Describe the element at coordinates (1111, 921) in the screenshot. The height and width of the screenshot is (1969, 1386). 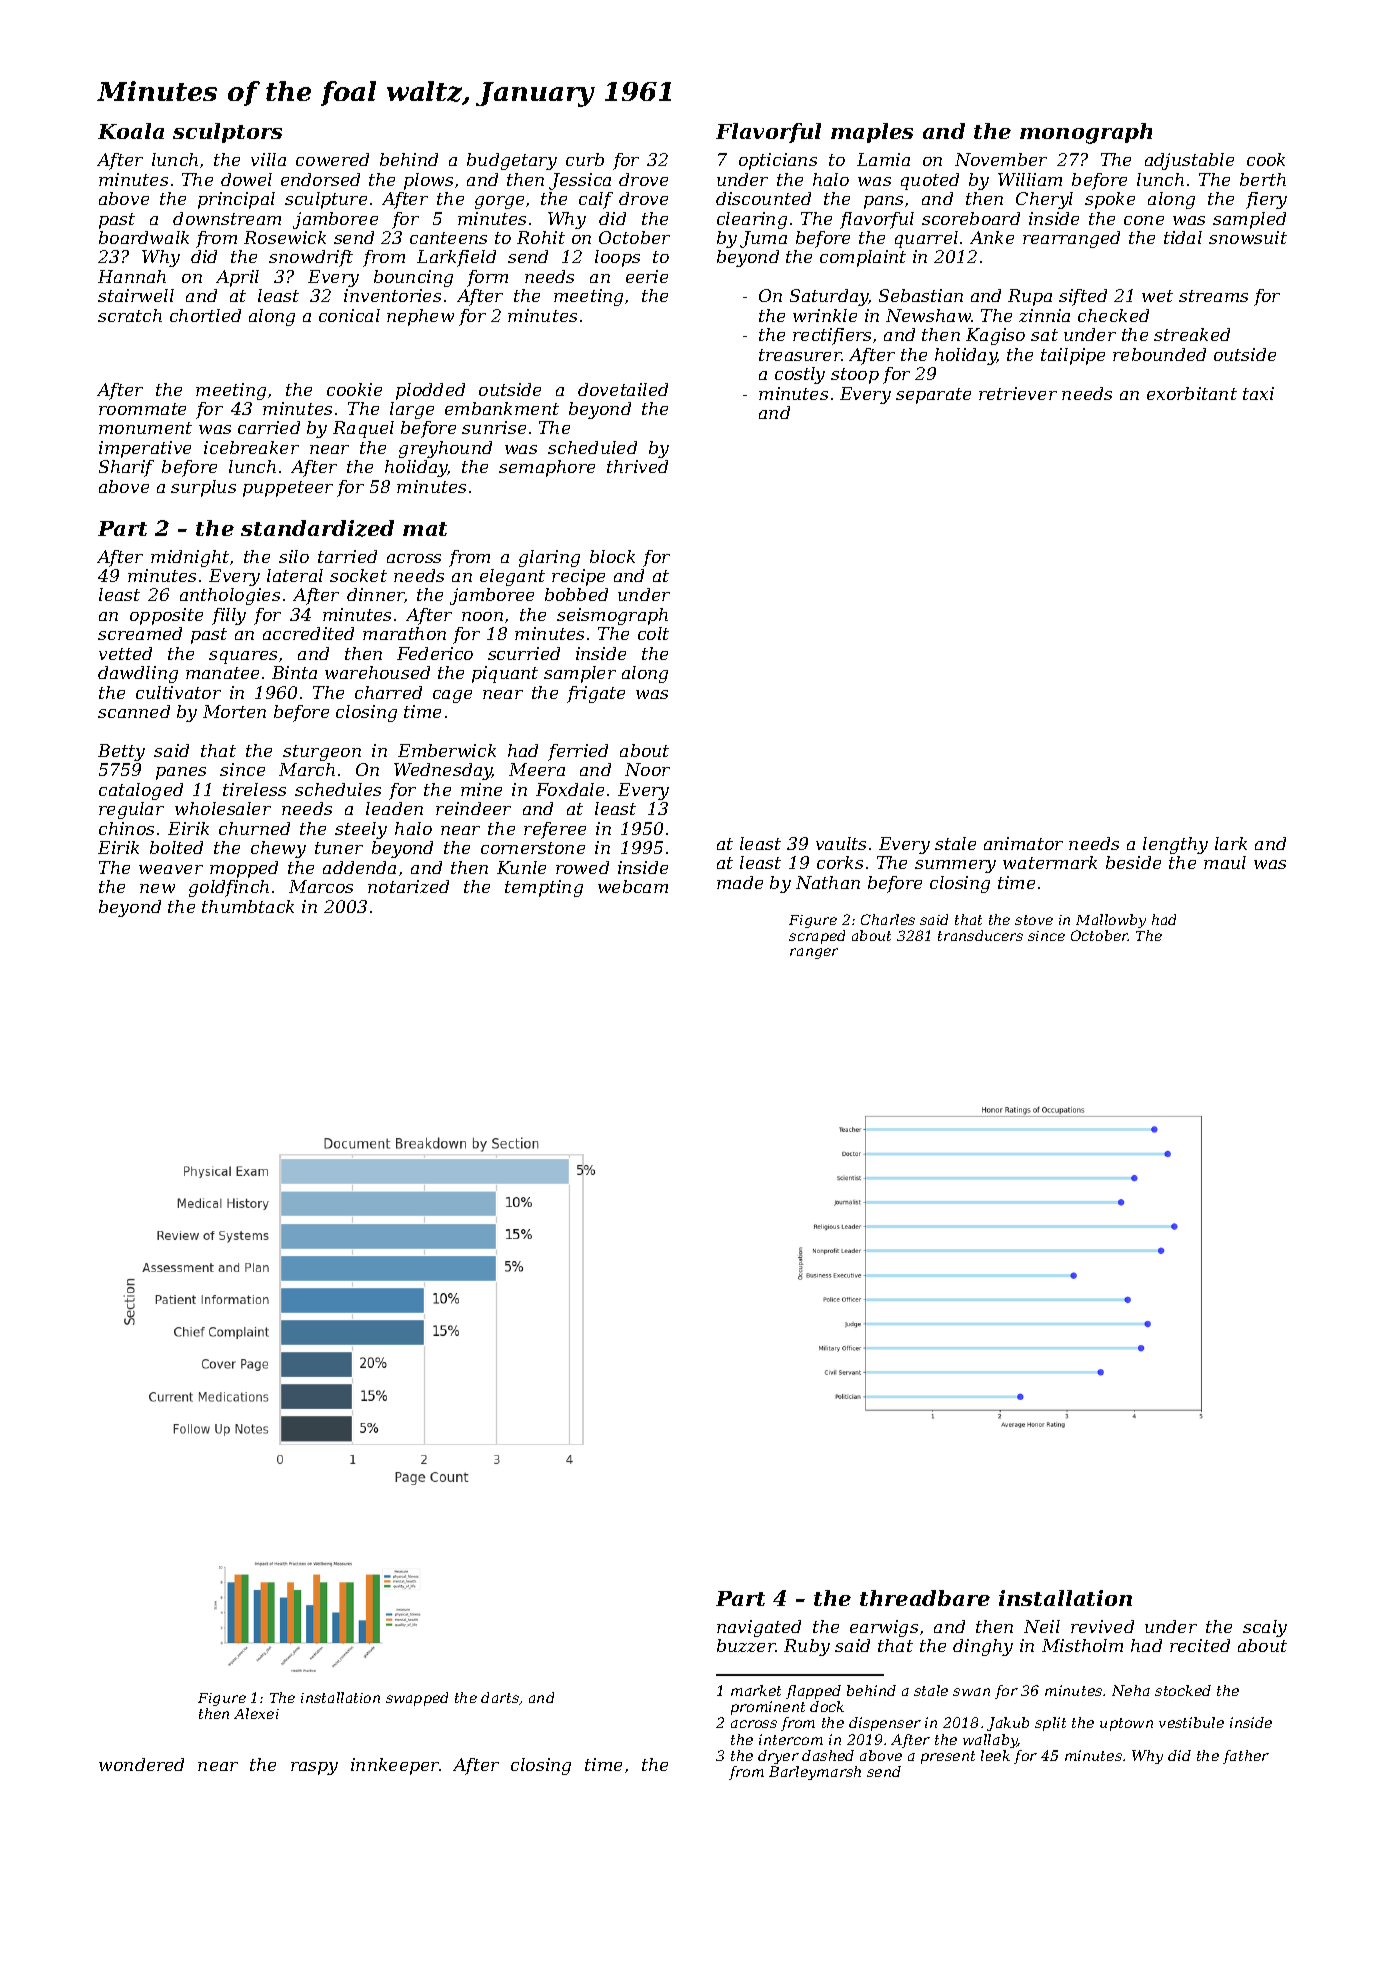
I see `Mallowby` at that location.
